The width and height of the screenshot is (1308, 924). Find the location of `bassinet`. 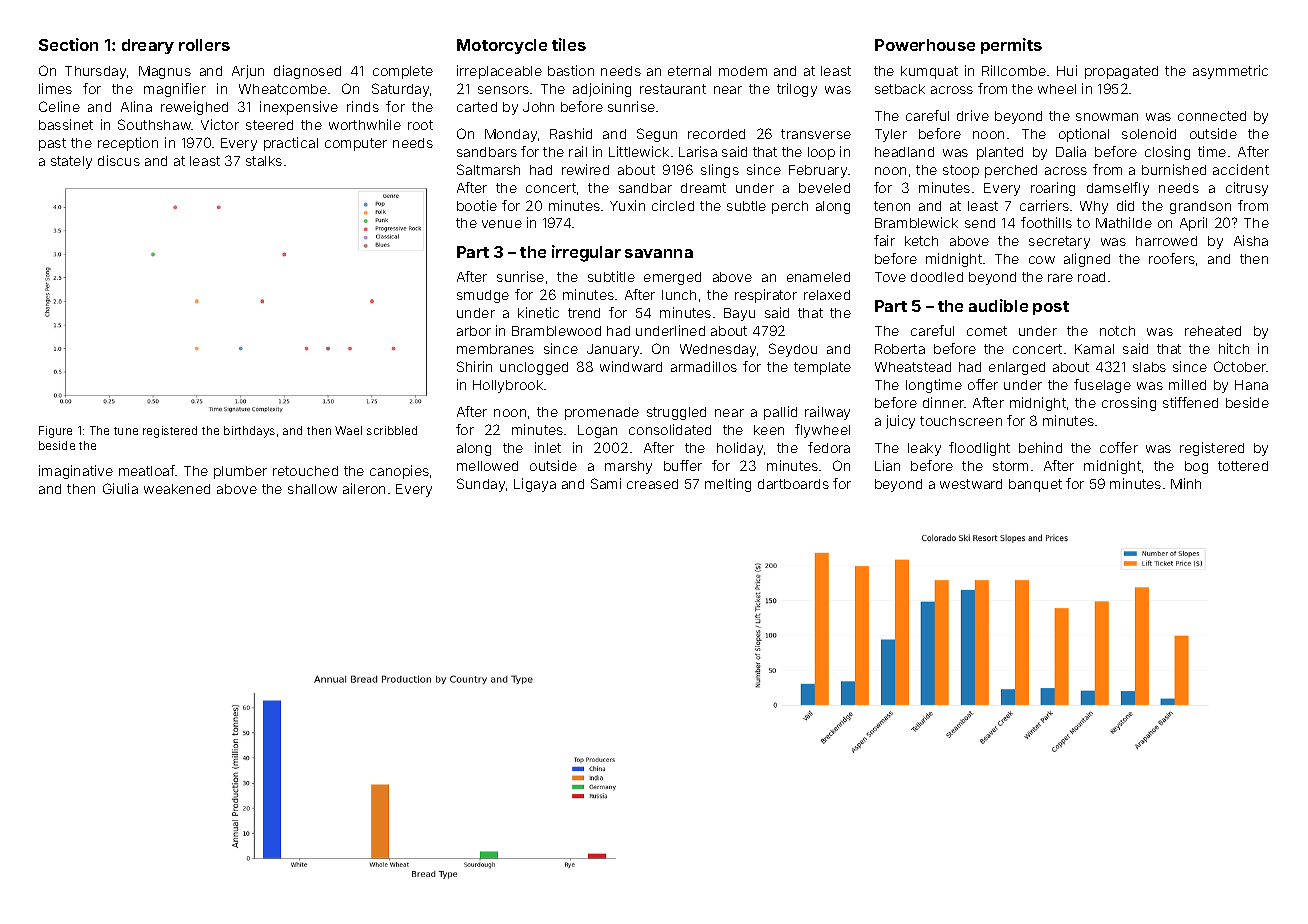

bassinet is located at coordinates (66, 124).
